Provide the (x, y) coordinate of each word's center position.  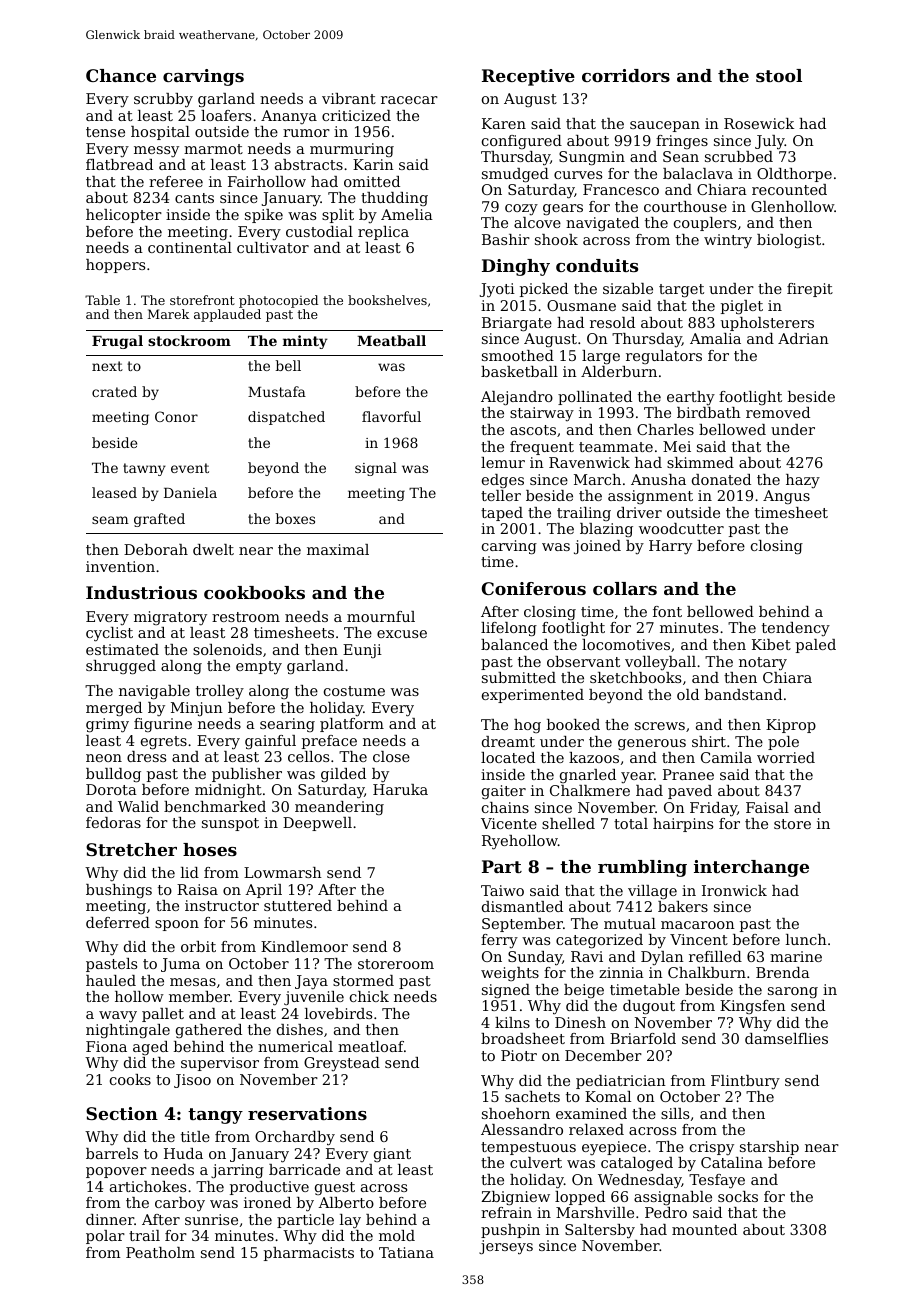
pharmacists (309, 1254)
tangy (215, 1116)
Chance (121, 75)
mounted (704, 1229)
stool (779, 75)
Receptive (528, 77)
